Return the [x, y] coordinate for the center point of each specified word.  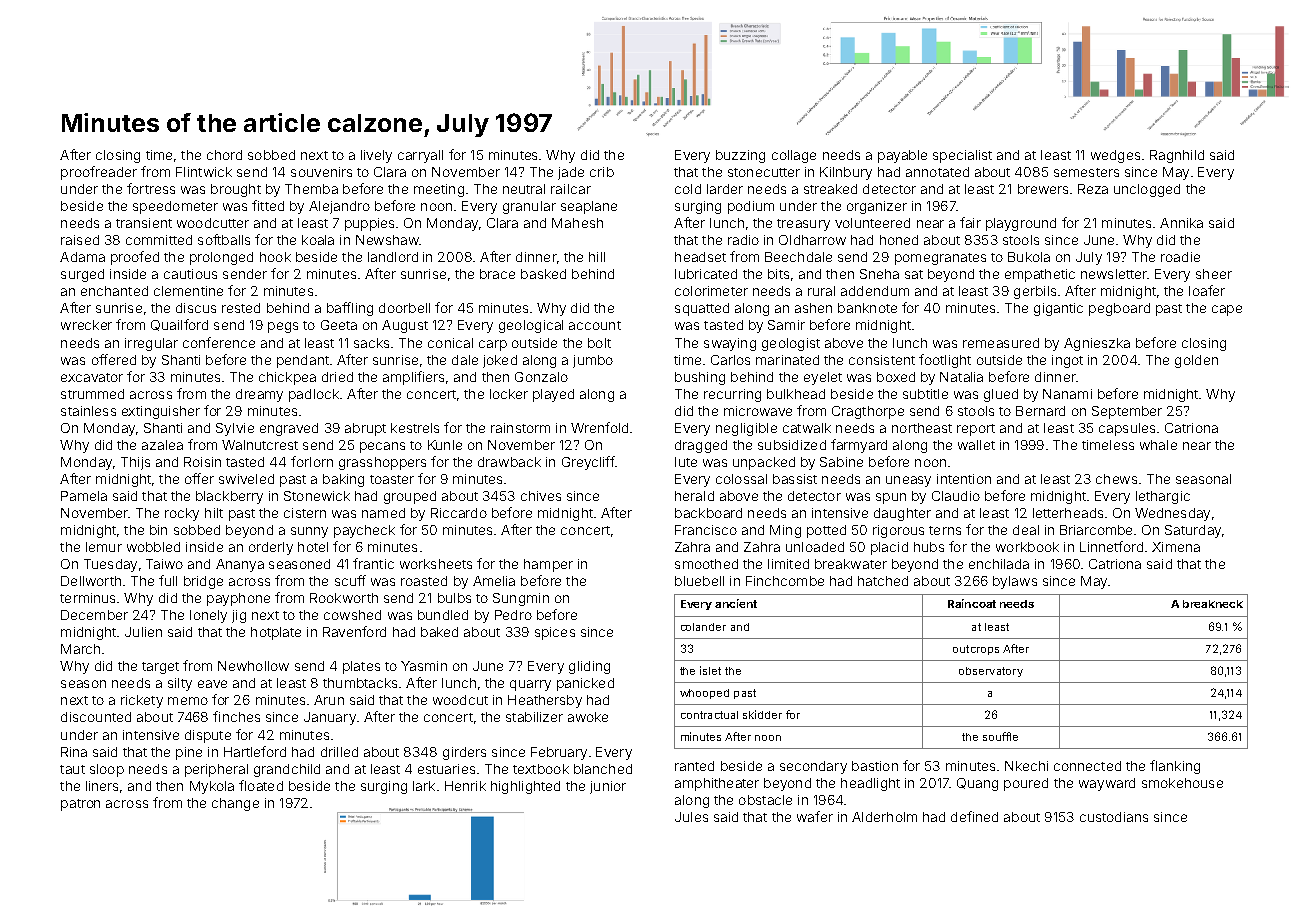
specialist [962, 156]
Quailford [179, 325]
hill [597, 257]
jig [239, 616]
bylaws [1015, 582]
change [235, 804]
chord [224, 155]
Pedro [513, 615]
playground [1021, 224]
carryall [420, 156]
